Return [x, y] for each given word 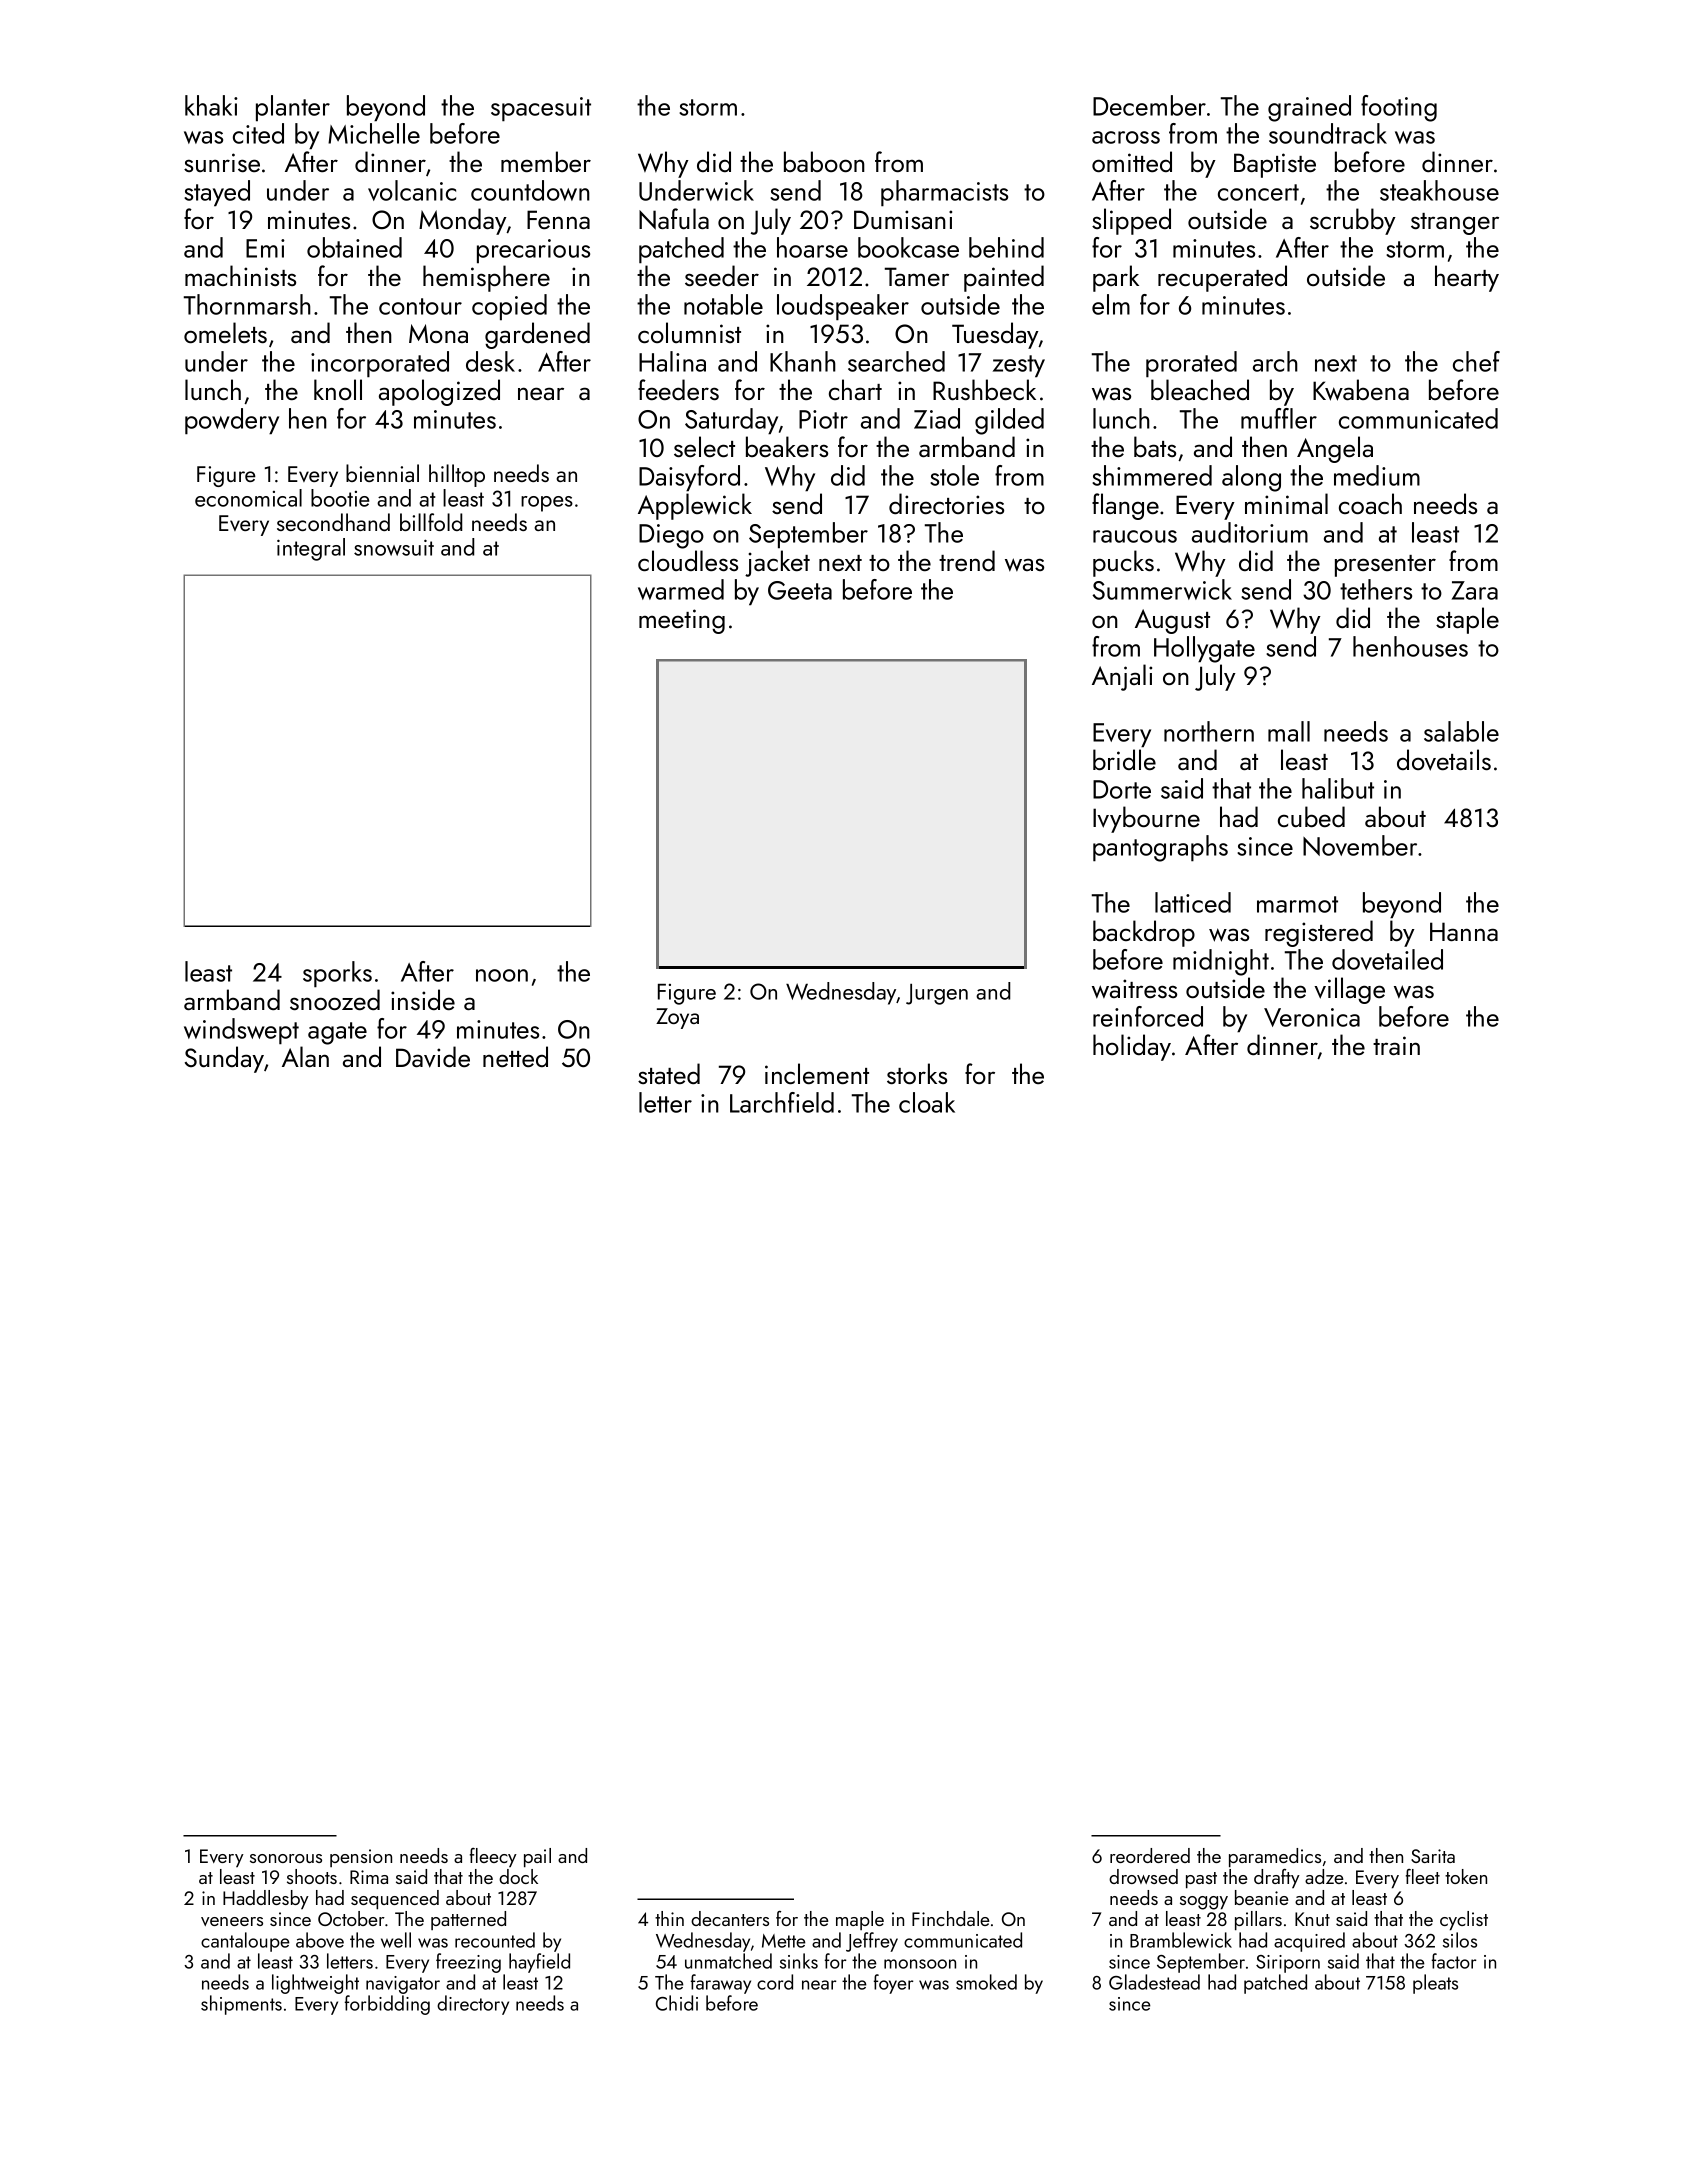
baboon [824, 161]
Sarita [1433, 1856]
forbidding [387, 2005]
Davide [433, 1057]
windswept [241, 1031]
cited [258, 133]
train [1396, 1045]
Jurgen [937, 994]
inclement [817, 1073]
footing [1399, 108]
